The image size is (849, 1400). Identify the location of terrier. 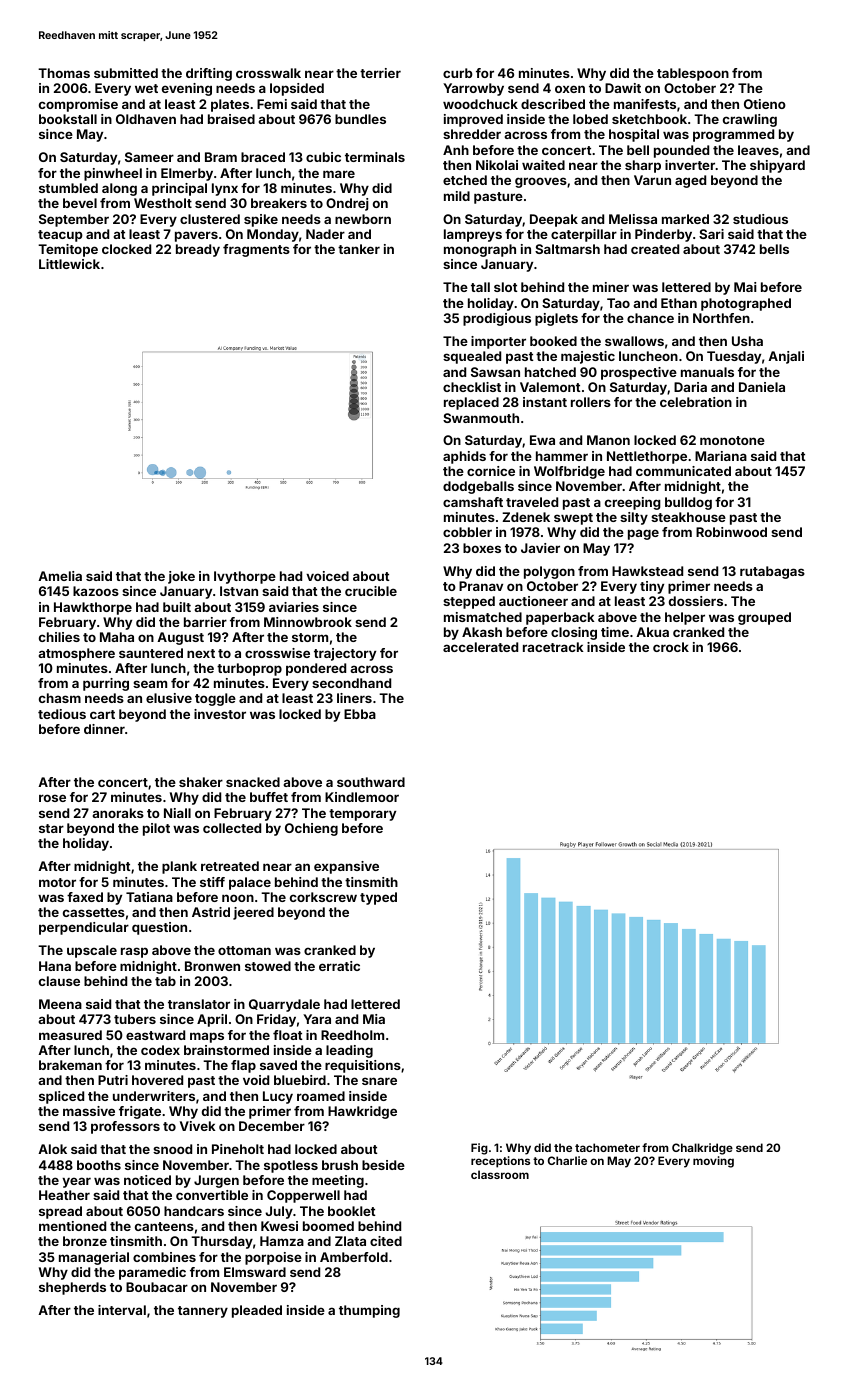
(380, 73).
